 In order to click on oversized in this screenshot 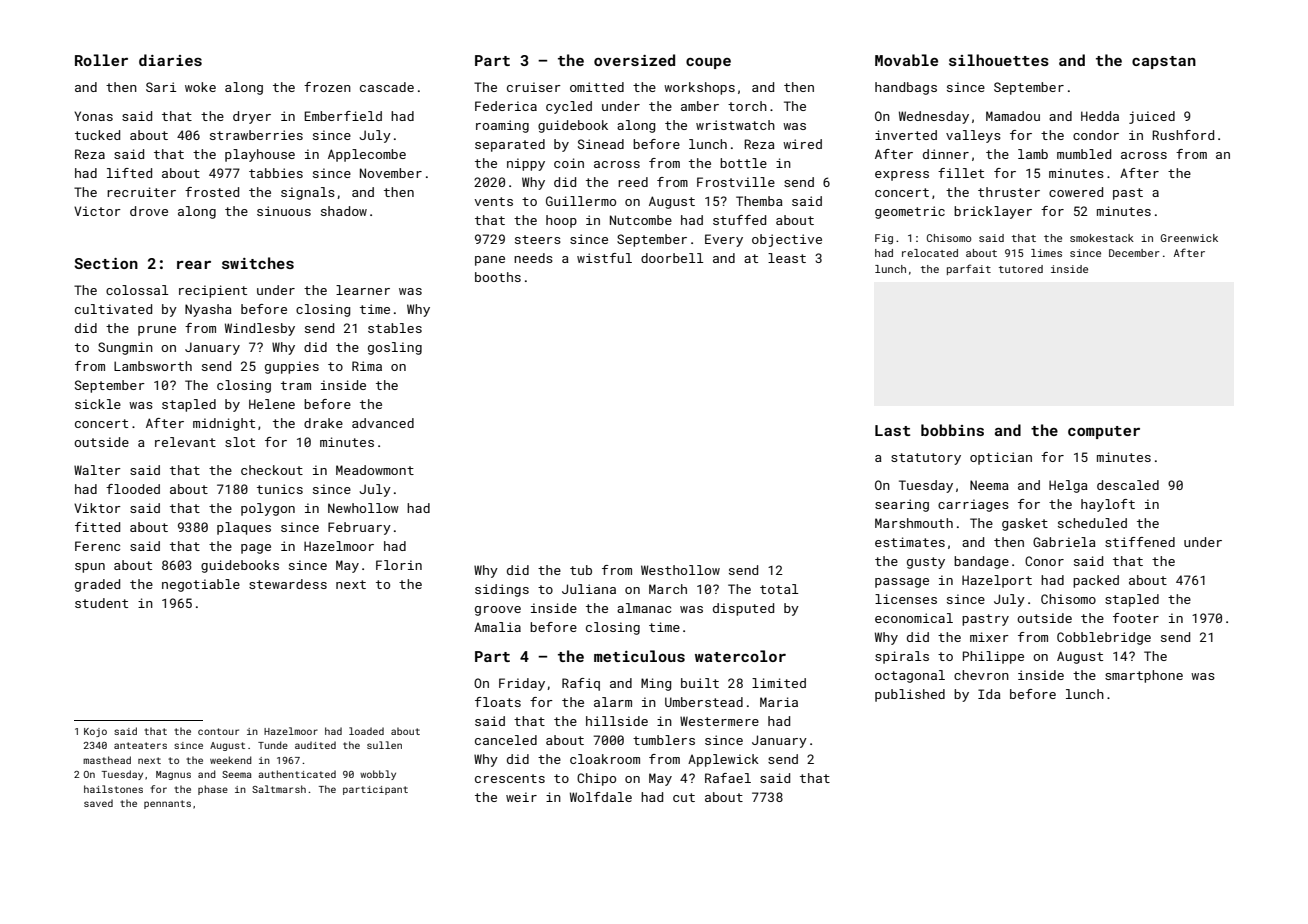, I will do `click(634, 60)`.
